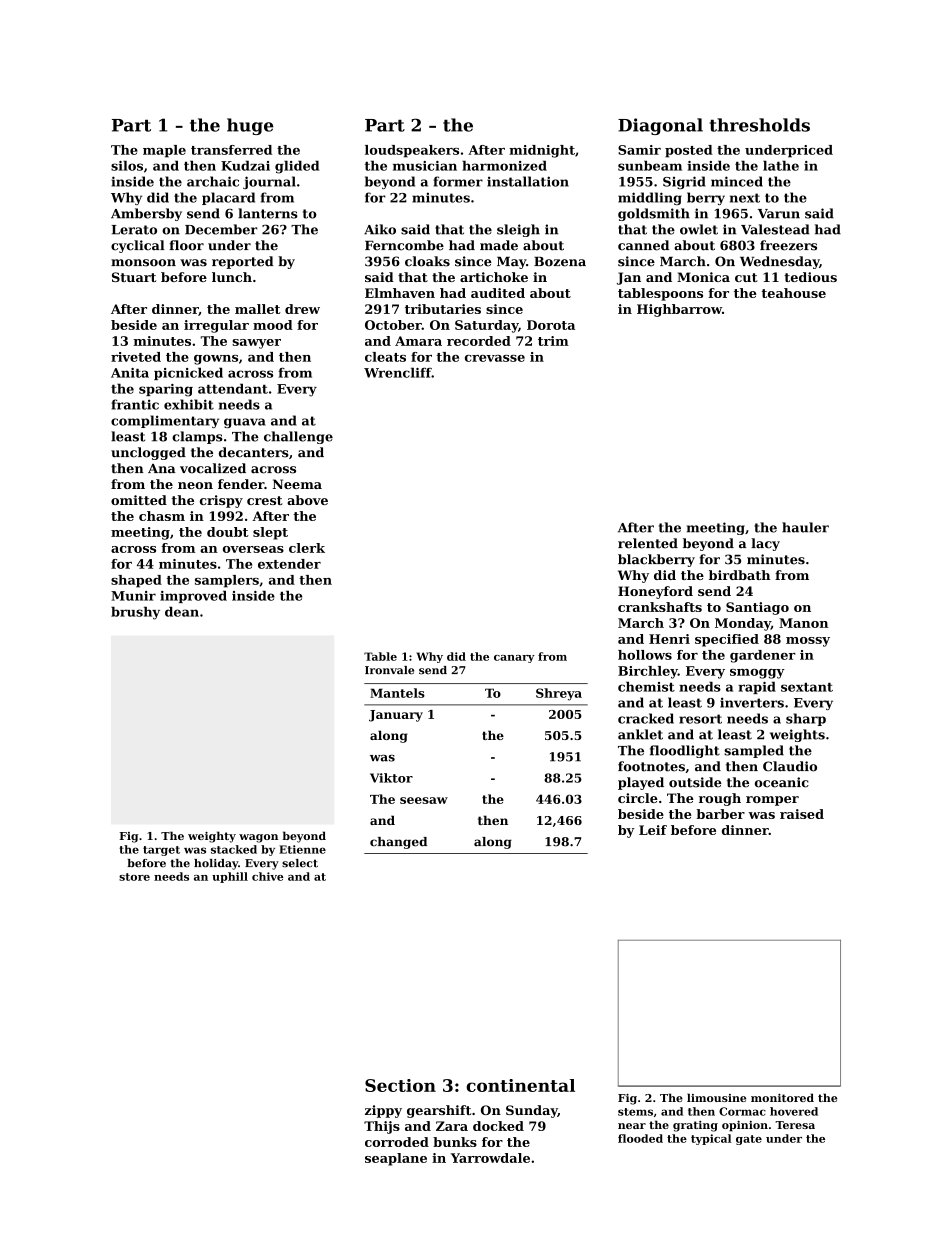 The image size is (952, 1233). I want to click on guava, so click(244, 423).
